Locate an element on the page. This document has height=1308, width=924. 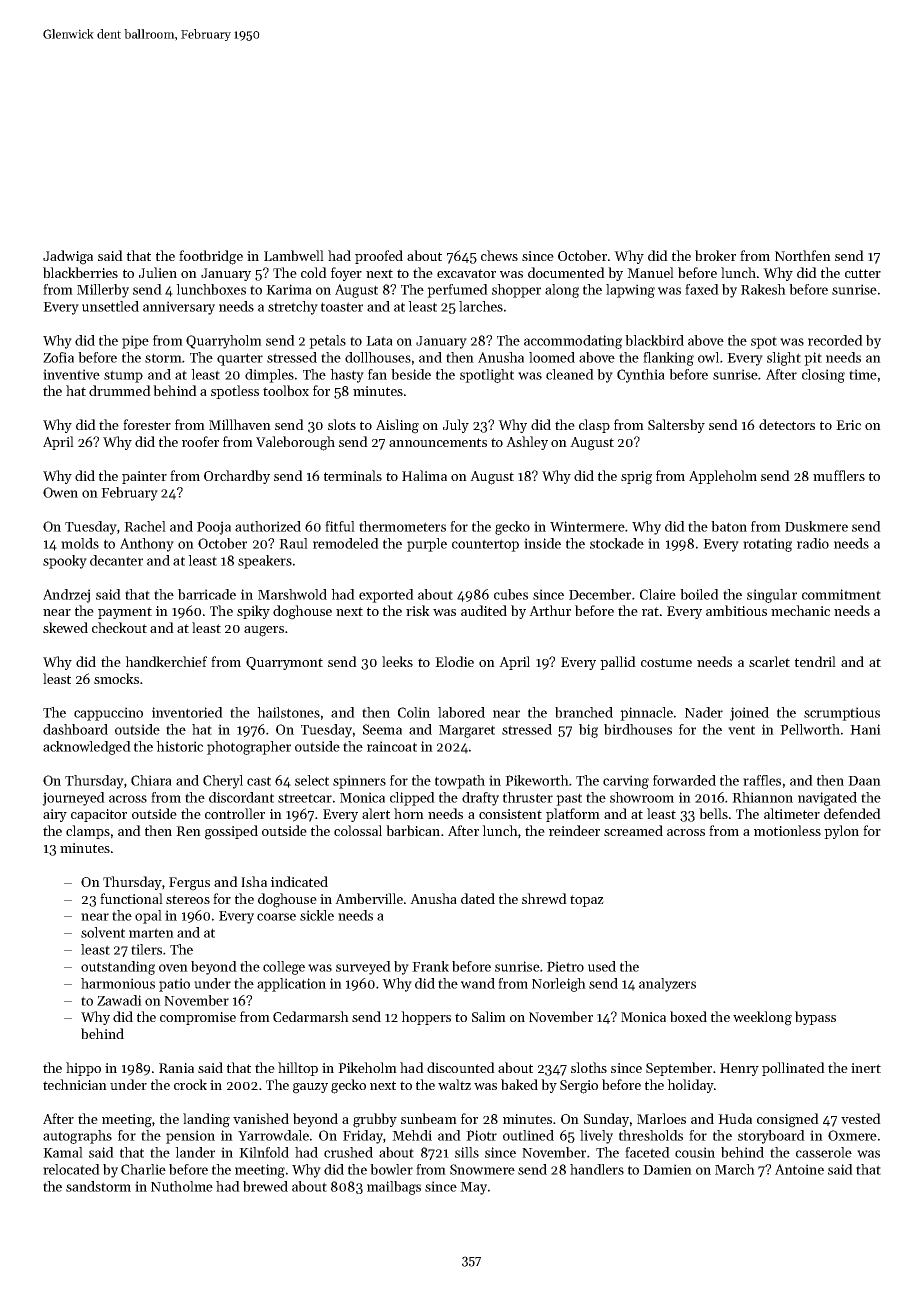
fitful is located at coordinates (340, 526).
